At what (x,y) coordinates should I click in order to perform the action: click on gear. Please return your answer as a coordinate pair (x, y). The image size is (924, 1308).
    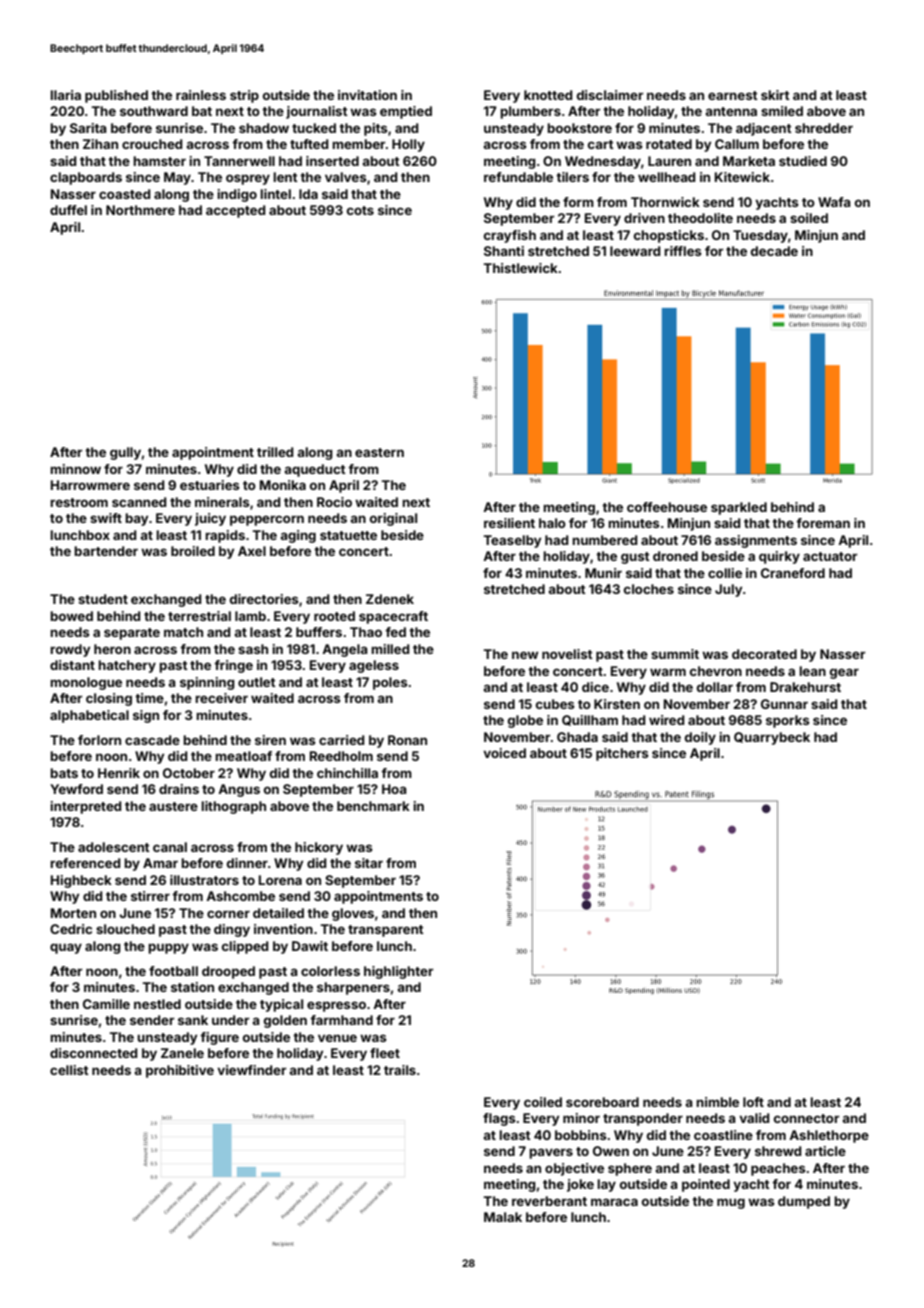
    Looking at the image, I should click on (844, 673).
